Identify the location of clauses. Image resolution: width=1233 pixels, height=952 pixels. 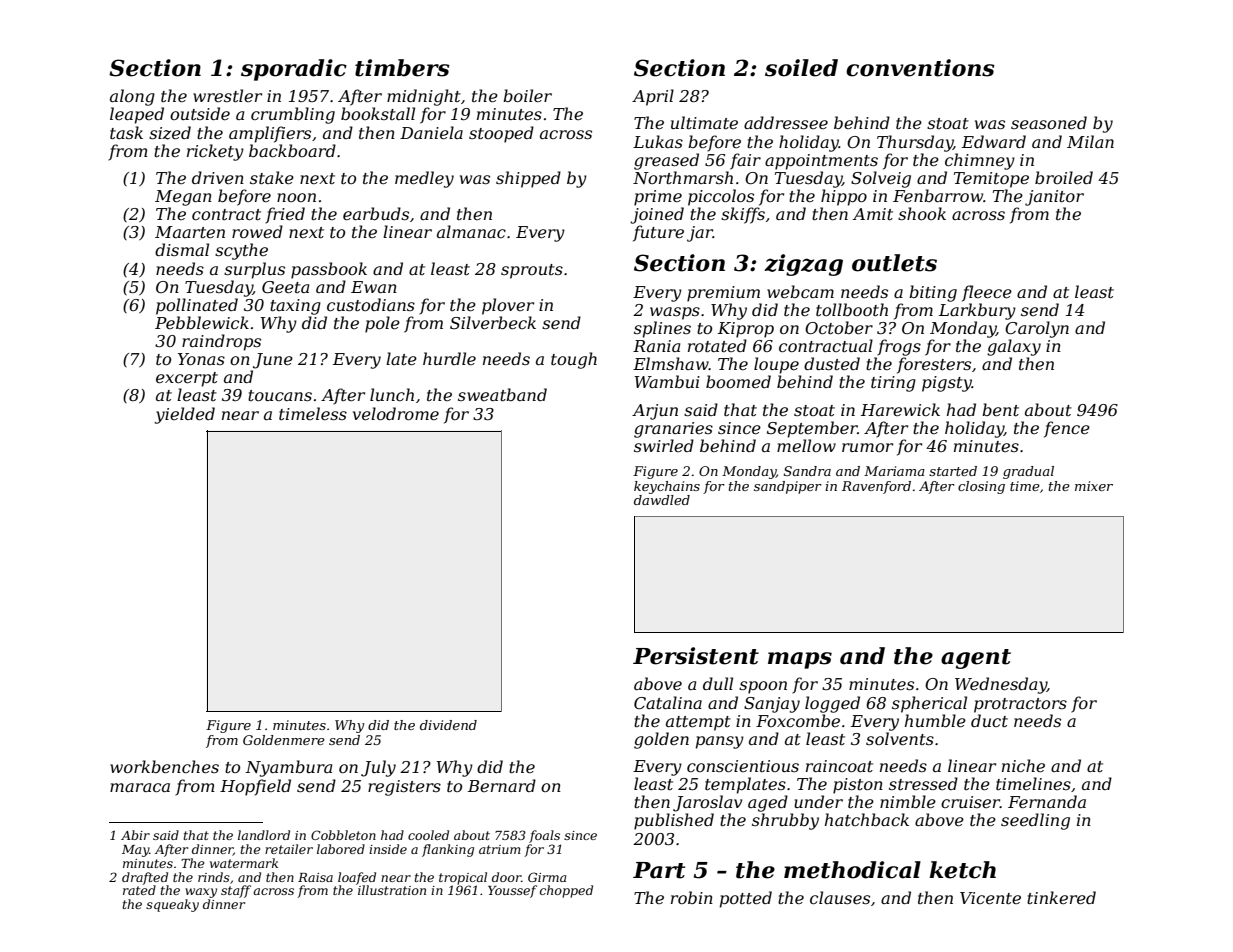
(840, 897).
